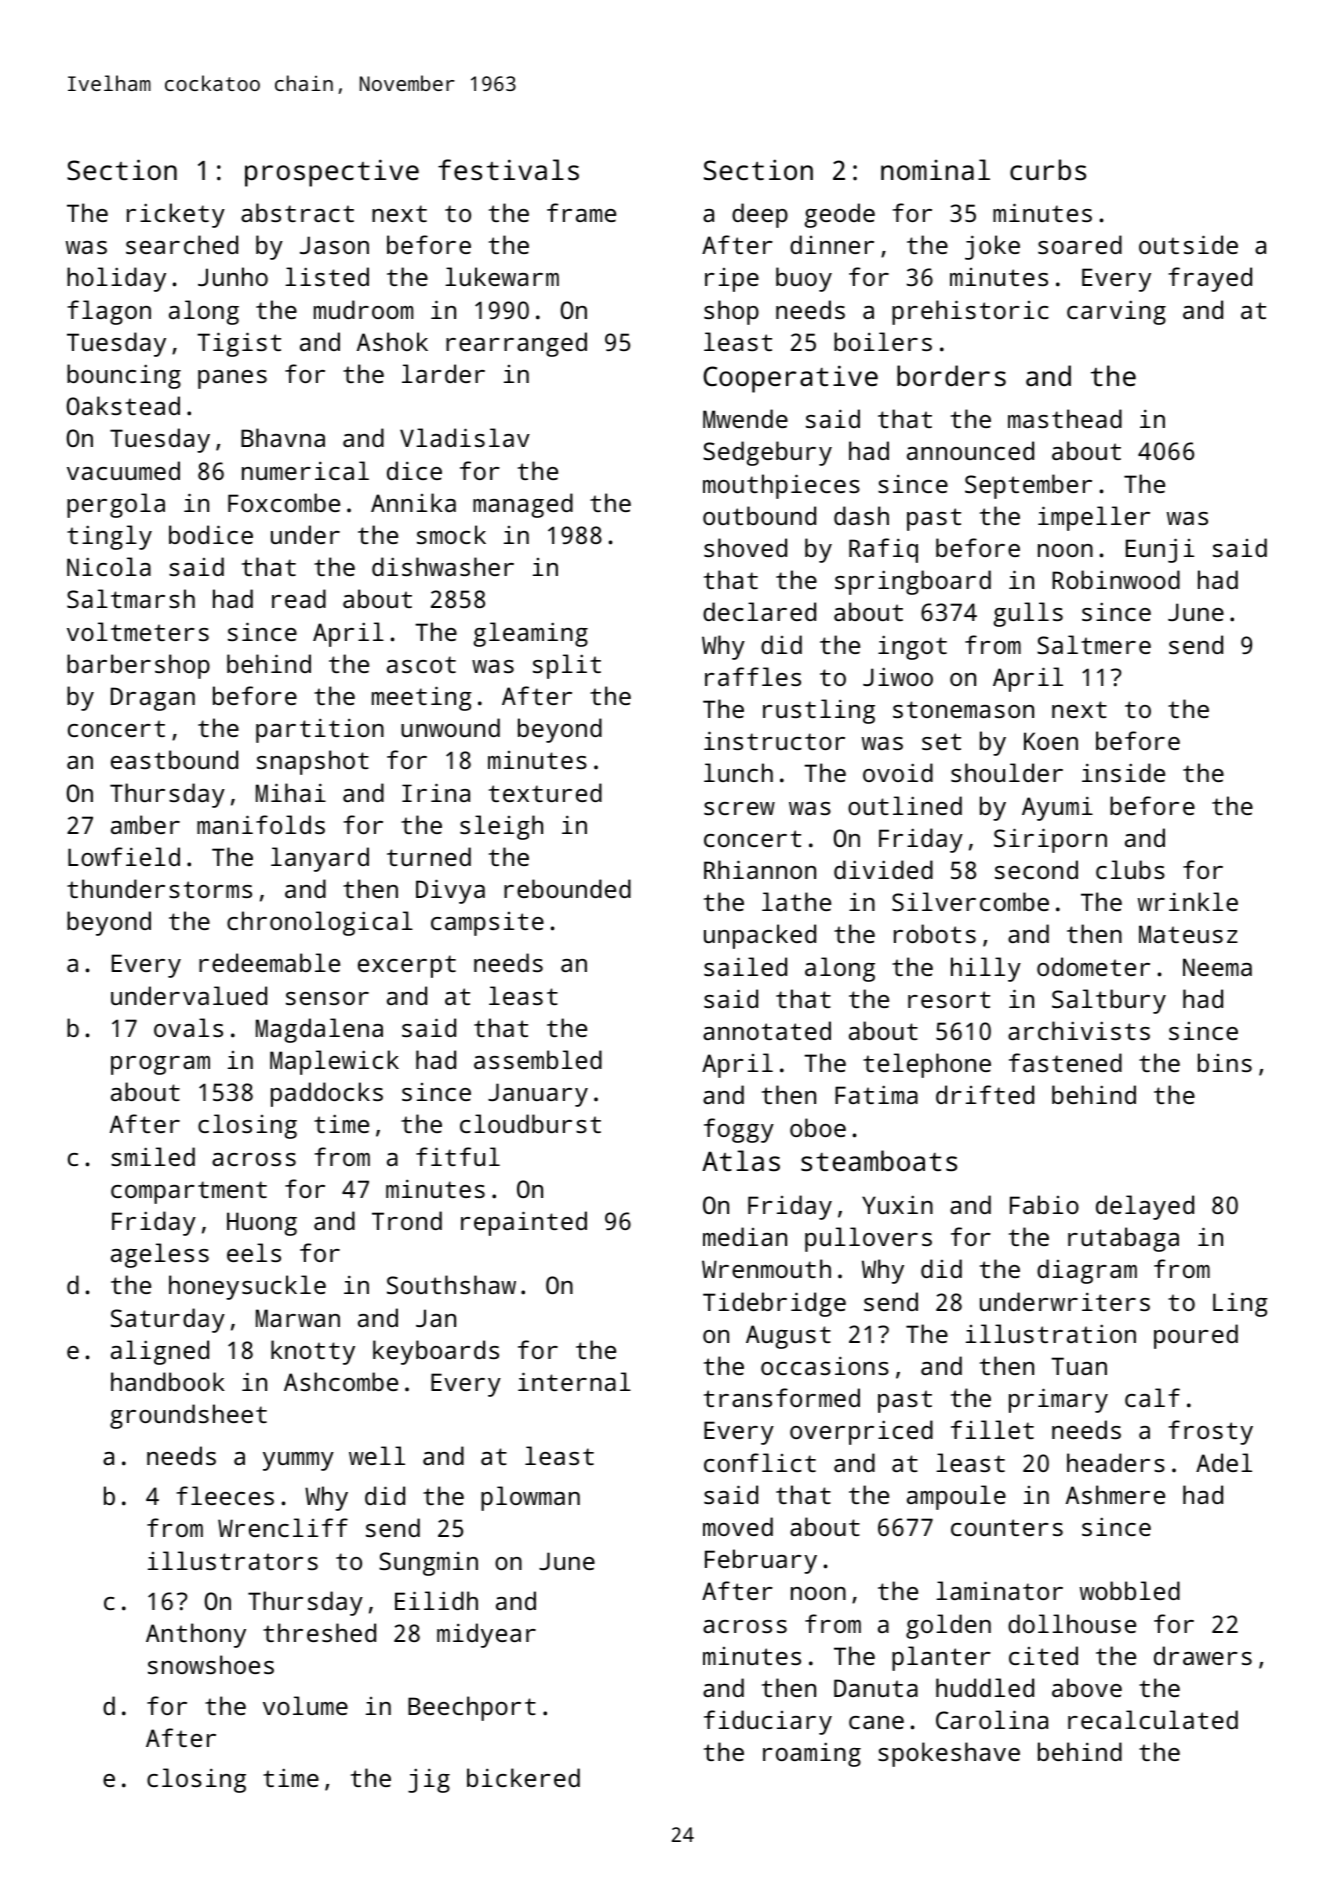 The width and height of the document is (1341, 1896). Describe the element at coordinates (298, 1461) in the document. I see `yummy` at that location.
